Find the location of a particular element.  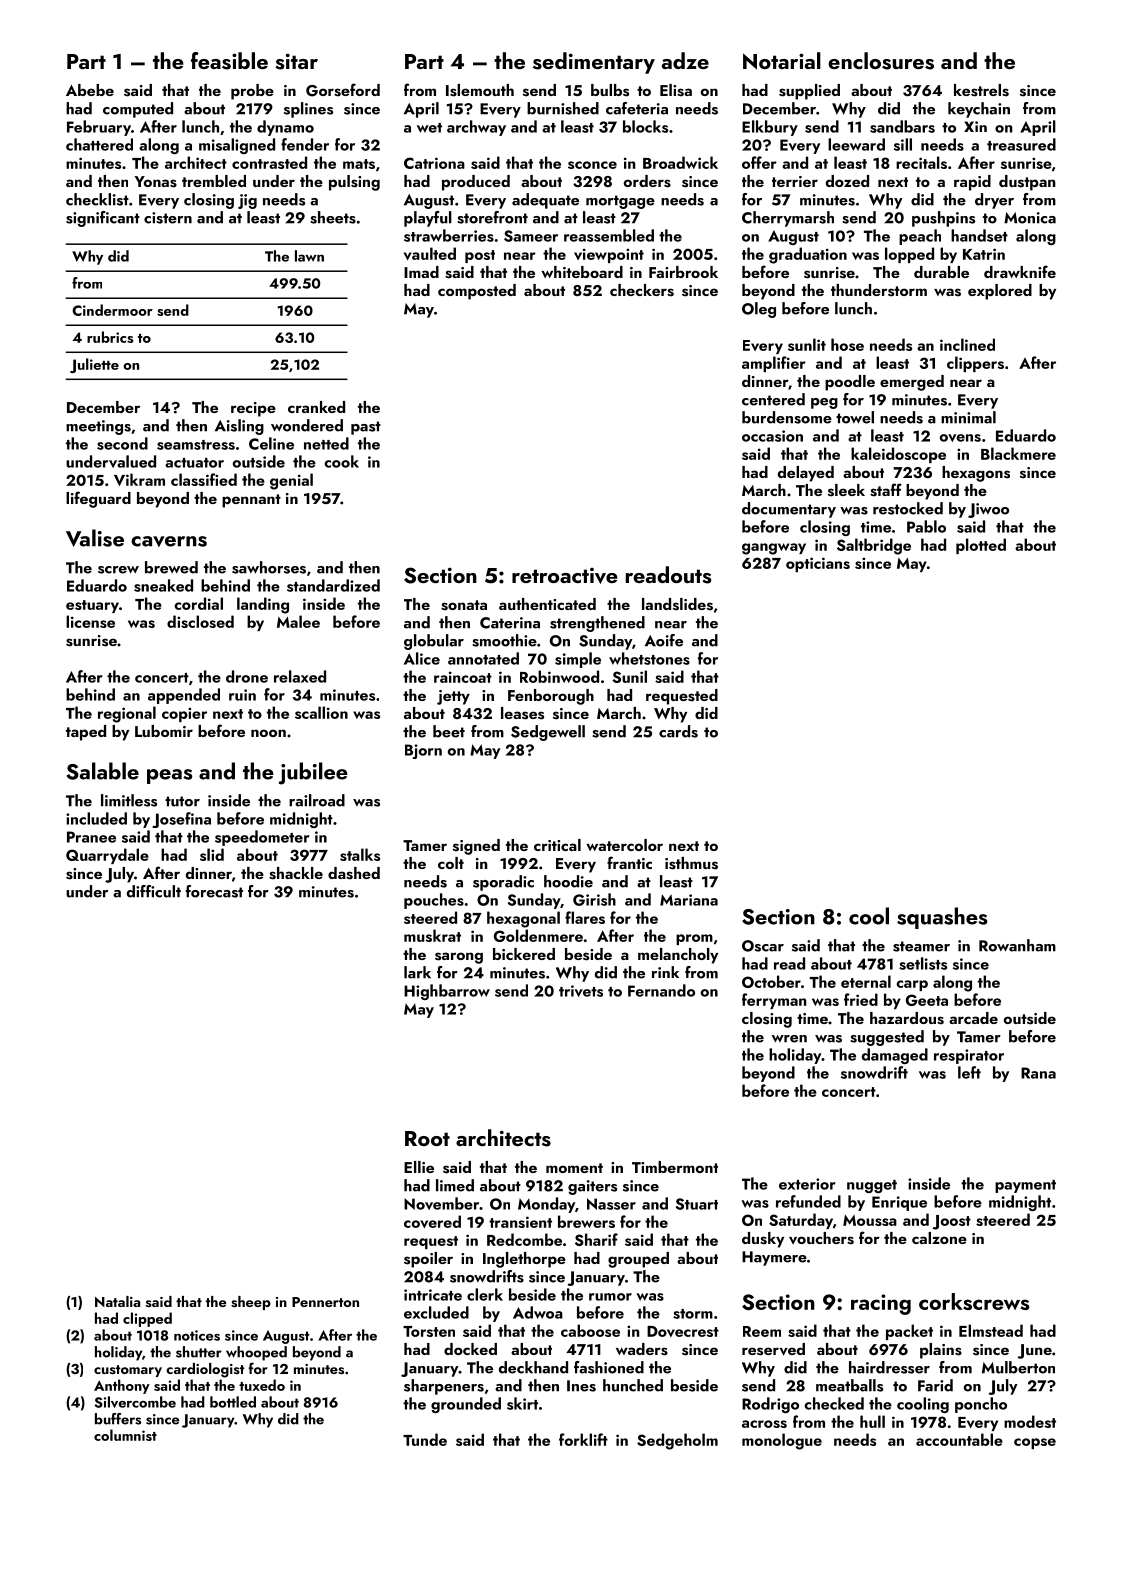

plotted is located at coordinates (981, 546).
